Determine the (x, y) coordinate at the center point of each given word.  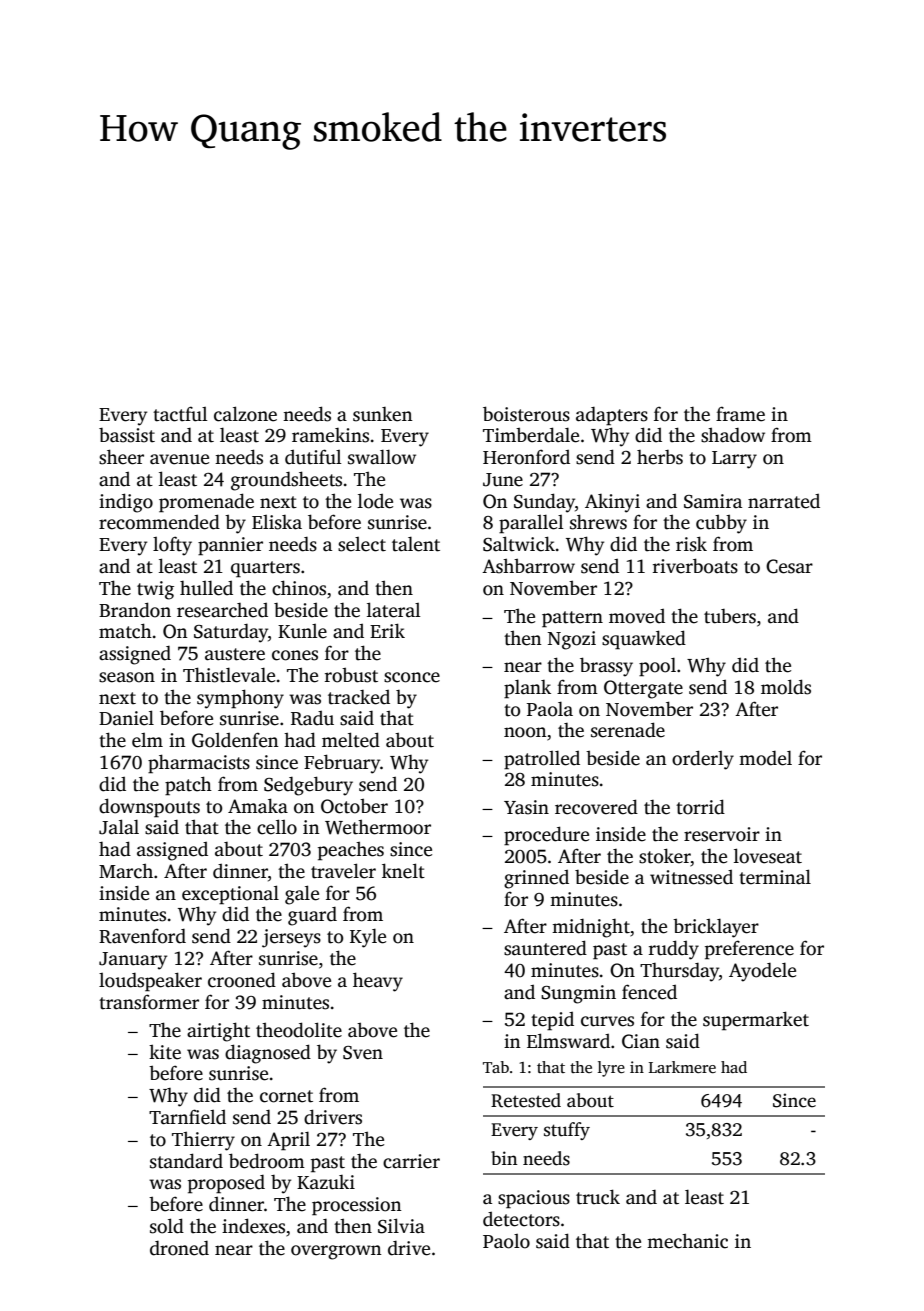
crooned (242, 980)
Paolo (506, 1241)
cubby (721, 524)
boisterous (526, 414)
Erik (387, 630)
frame (740, 414)
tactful (180, 414)
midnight (591, 928)
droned (179, 1248)
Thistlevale (229, 675)
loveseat (768, 856)
